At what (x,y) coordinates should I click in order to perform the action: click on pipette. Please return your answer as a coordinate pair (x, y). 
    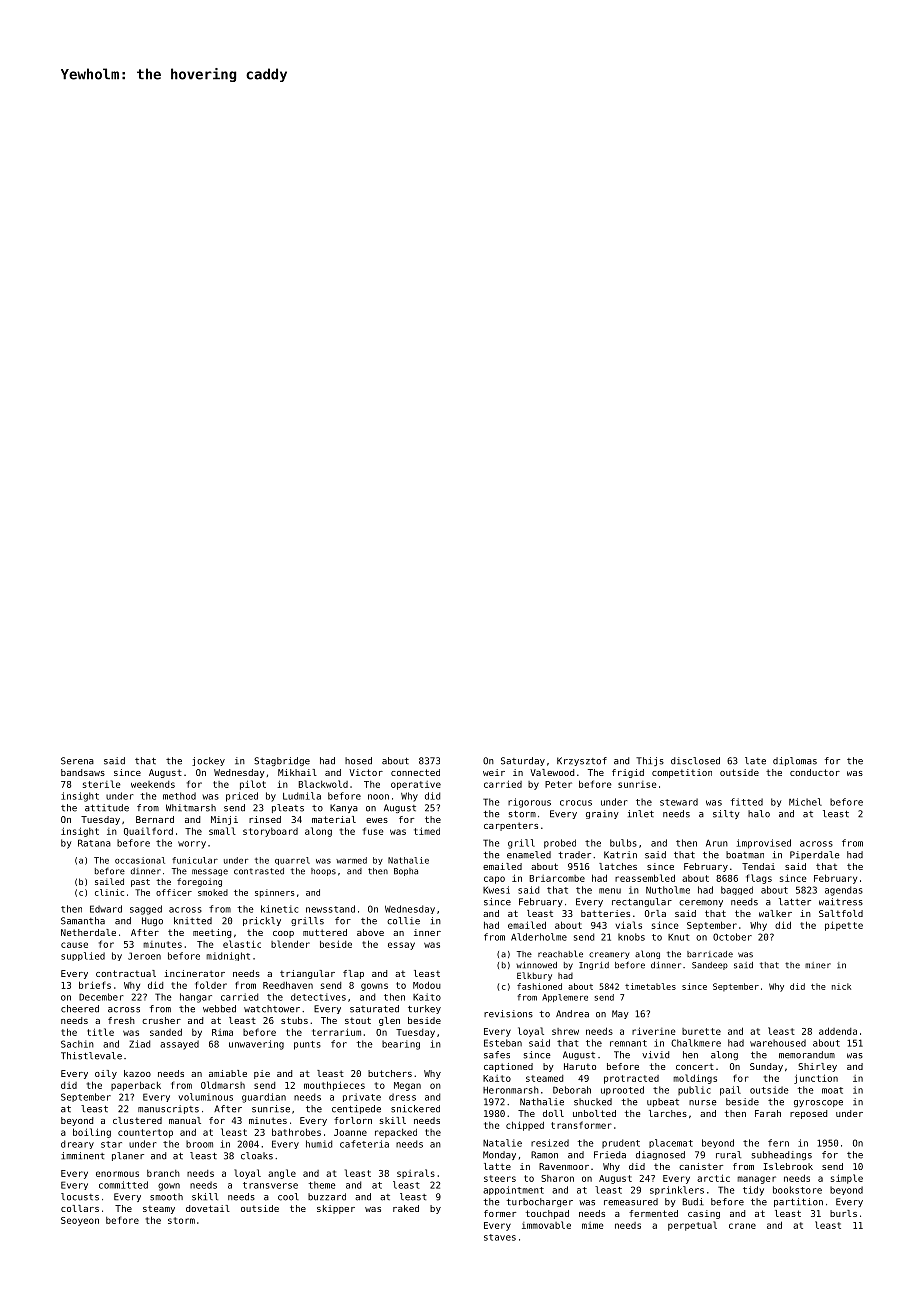
    Looking at the image, I should click on (844, 926).
